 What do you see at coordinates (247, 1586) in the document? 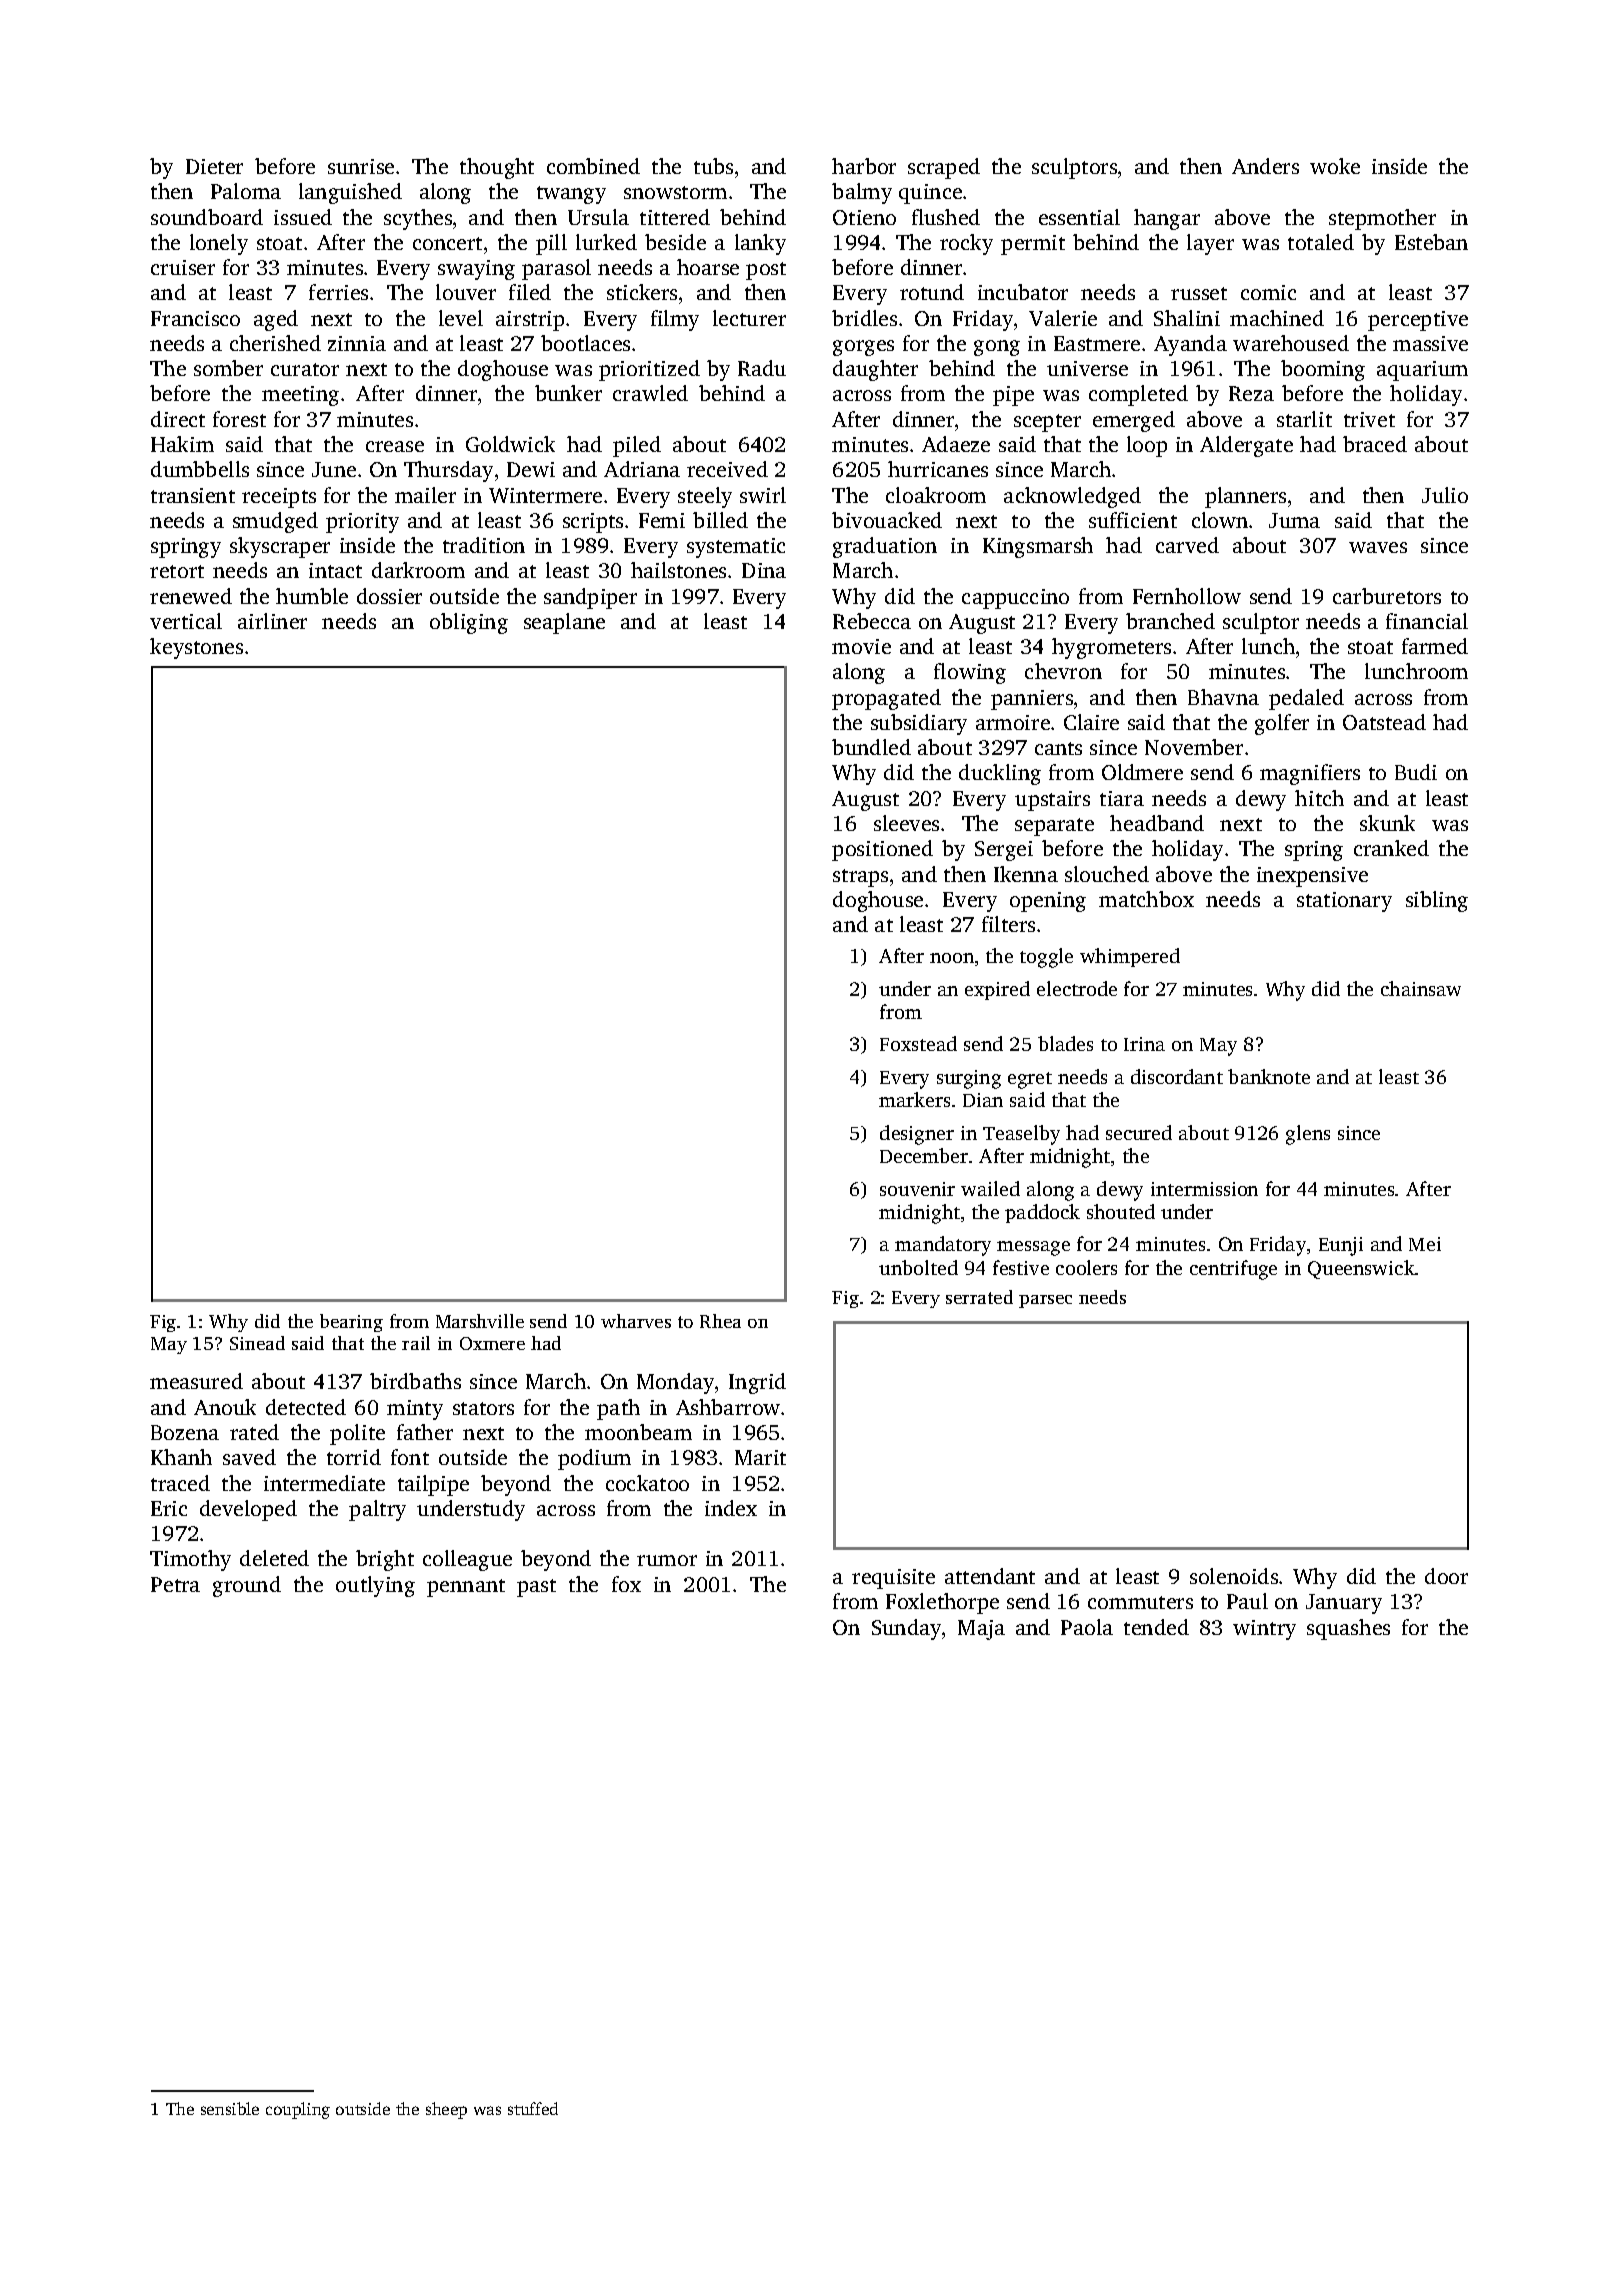
I see `ground` at bounding box center [247, 1586].
